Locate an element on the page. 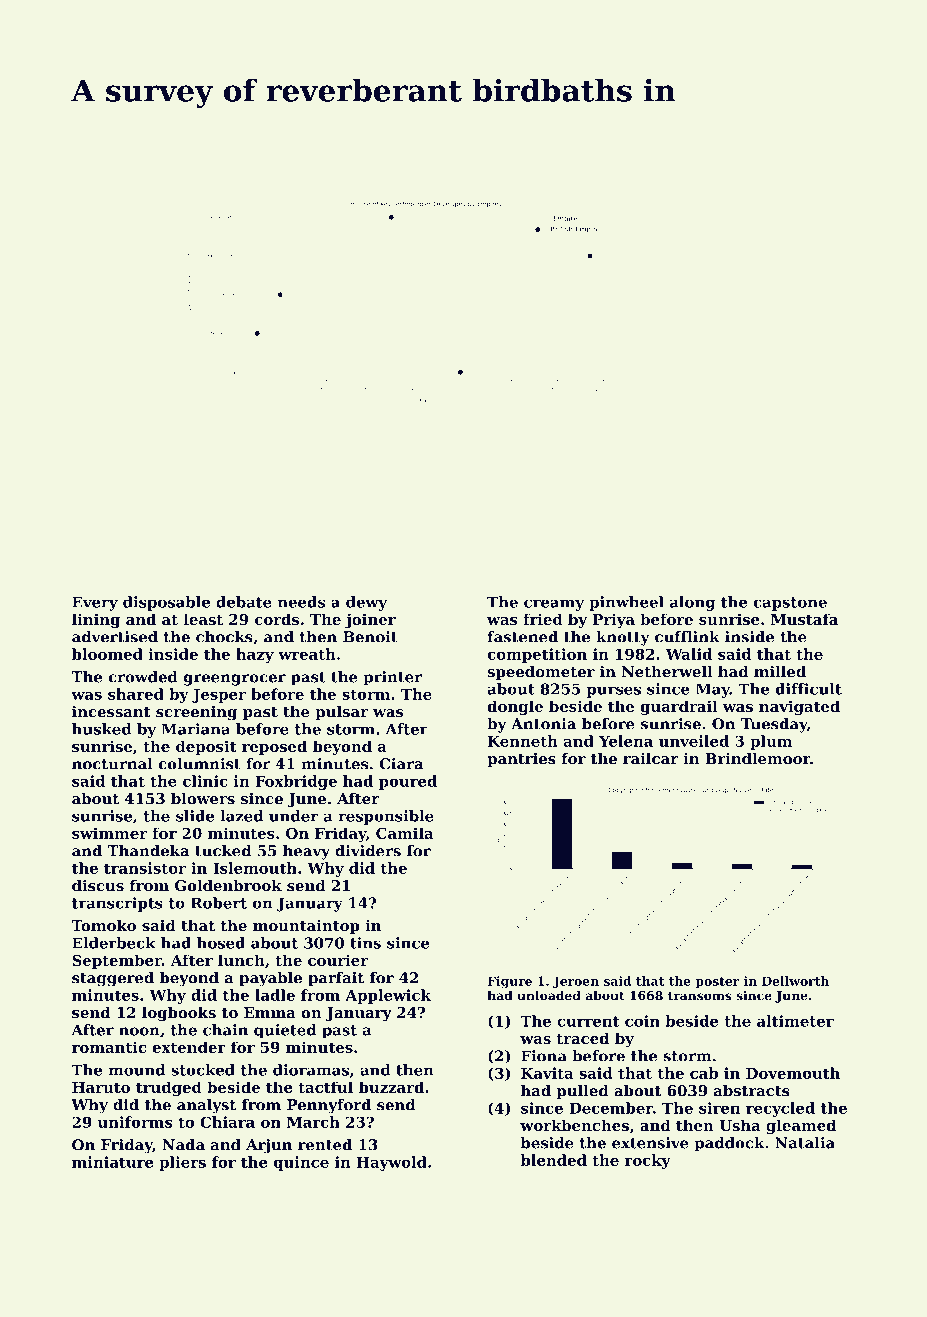 This page has width=927, height=1317. knotty is located at coordinates (623, 638).
